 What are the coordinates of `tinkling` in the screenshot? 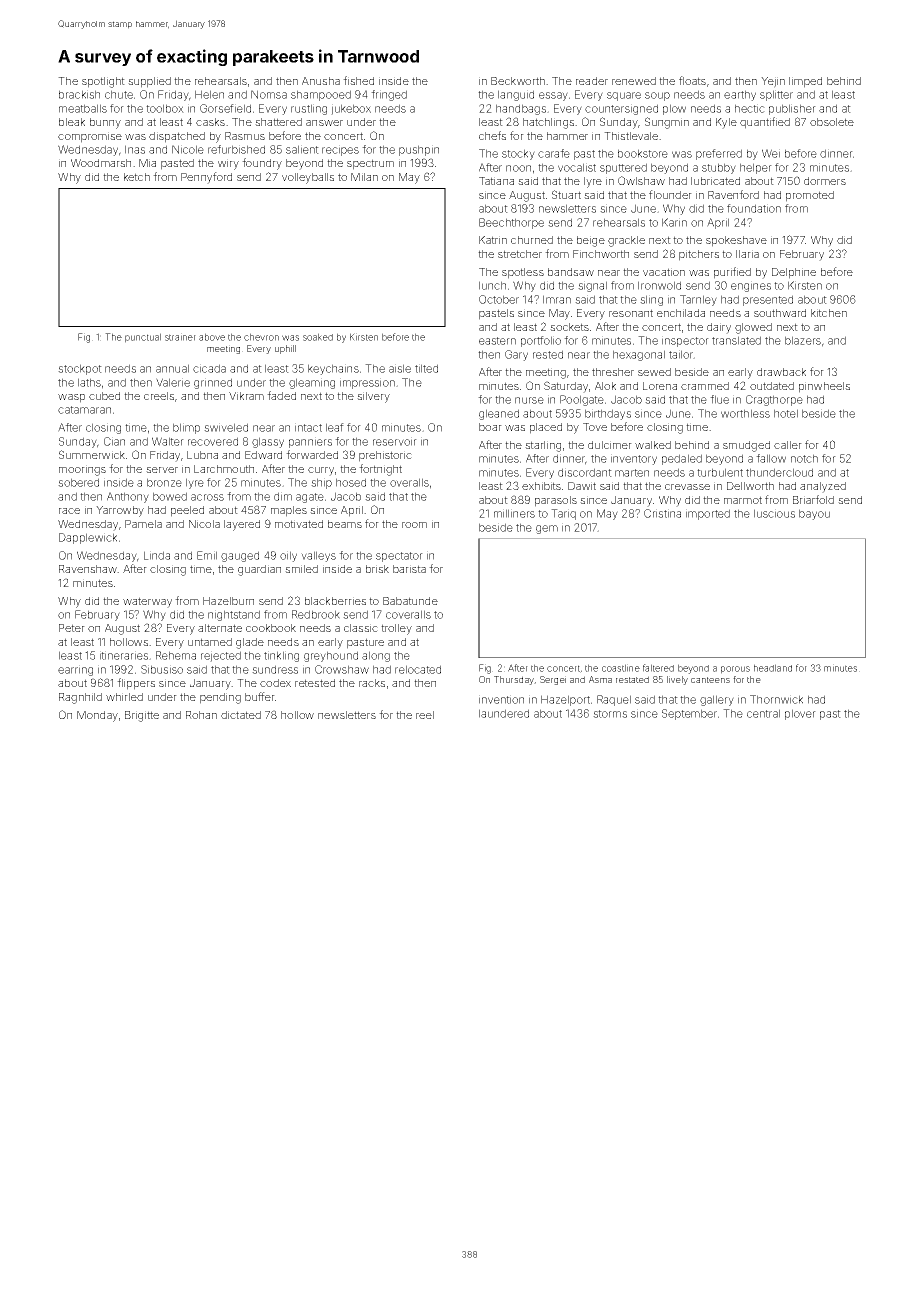 It's located at (281, 656).
